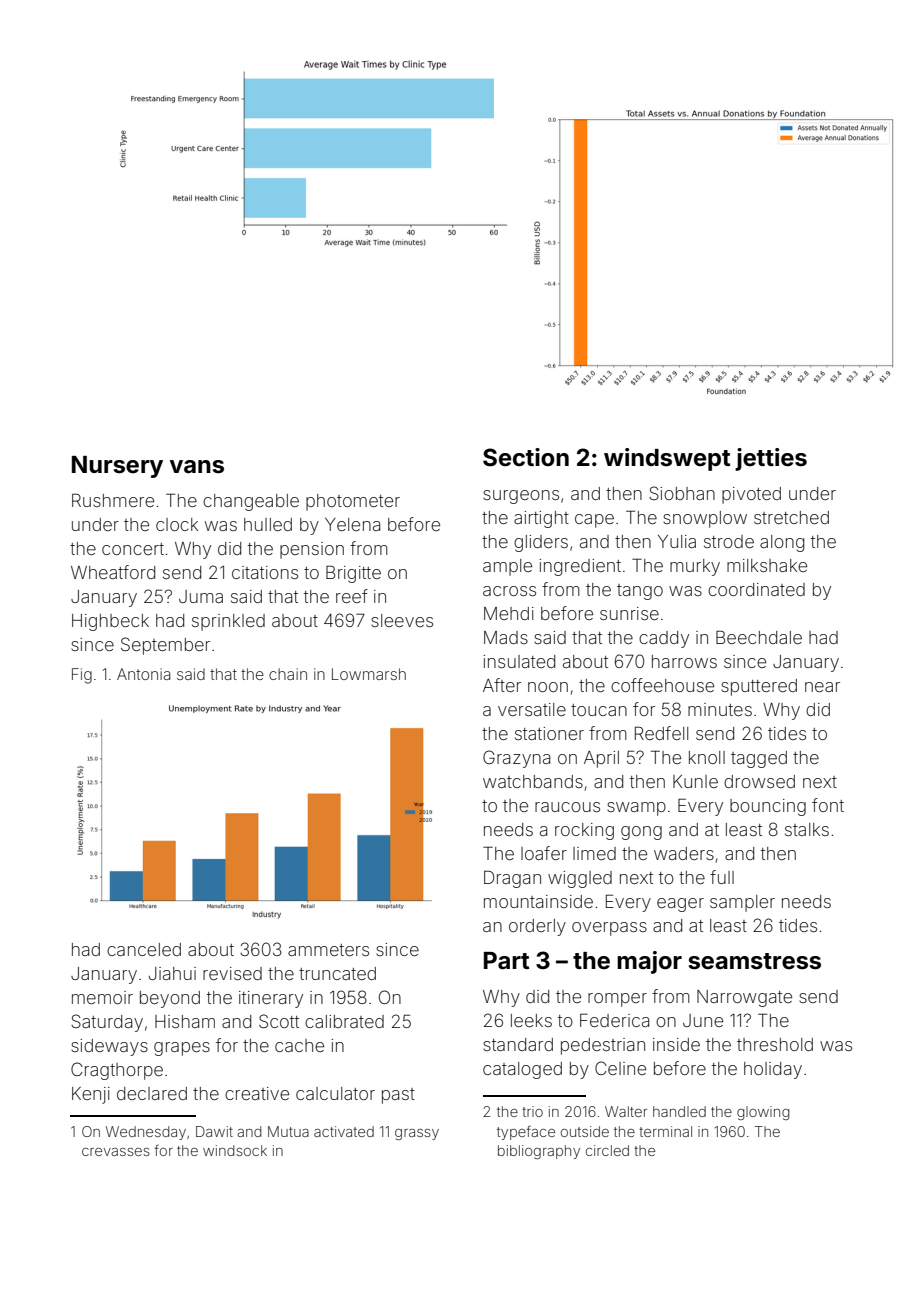 This screenshot has width=924, height=1311. What do you see at coordinates (526, 457) in the screenshot?
I see `Section` at bounding box center [526, 457].
